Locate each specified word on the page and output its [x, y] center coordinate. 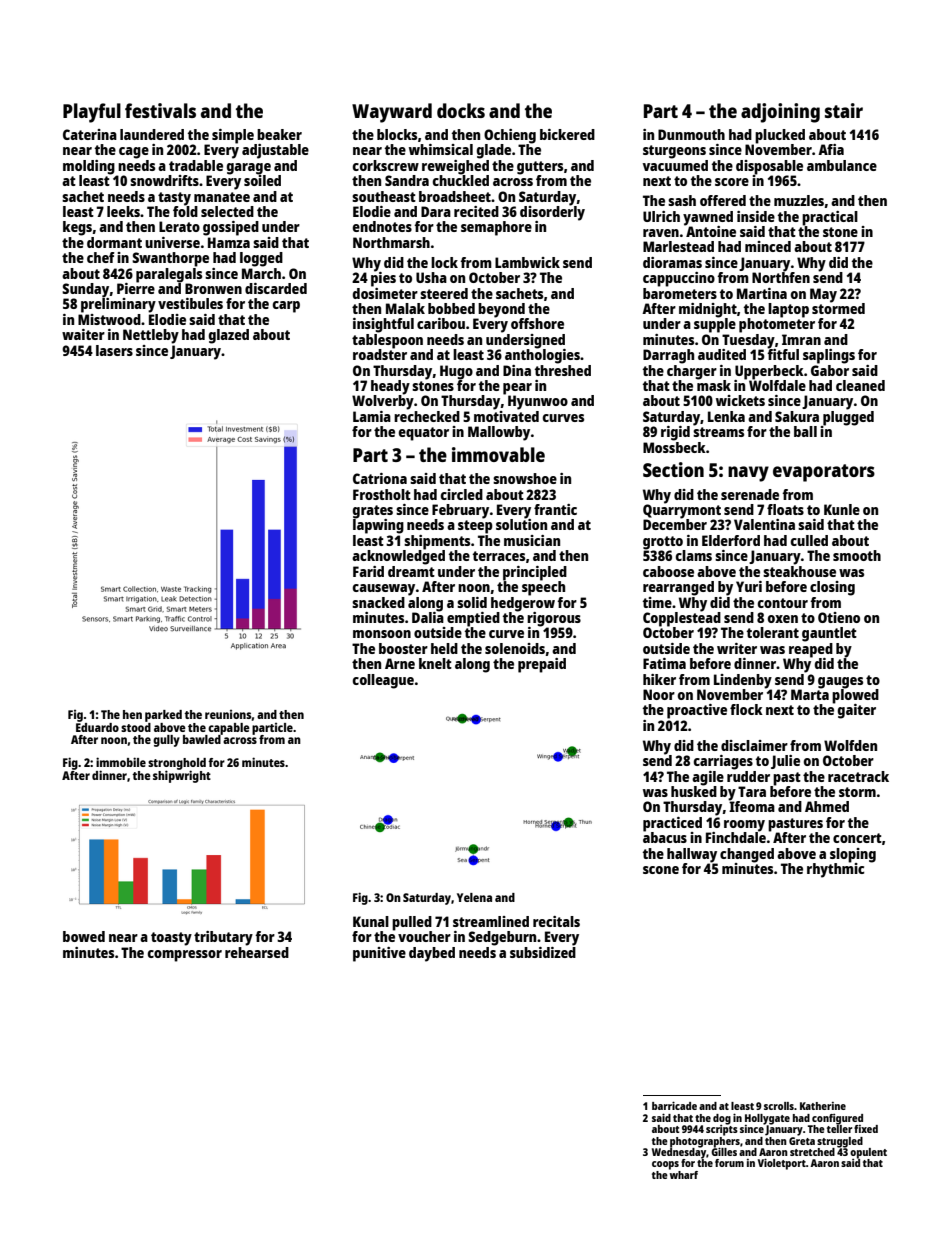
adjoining [780, 113]
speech [543, 588]
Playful [92, 113]
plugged [848, 418]
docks [461, 110]
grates [373, 512]
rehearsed [257, 952]
